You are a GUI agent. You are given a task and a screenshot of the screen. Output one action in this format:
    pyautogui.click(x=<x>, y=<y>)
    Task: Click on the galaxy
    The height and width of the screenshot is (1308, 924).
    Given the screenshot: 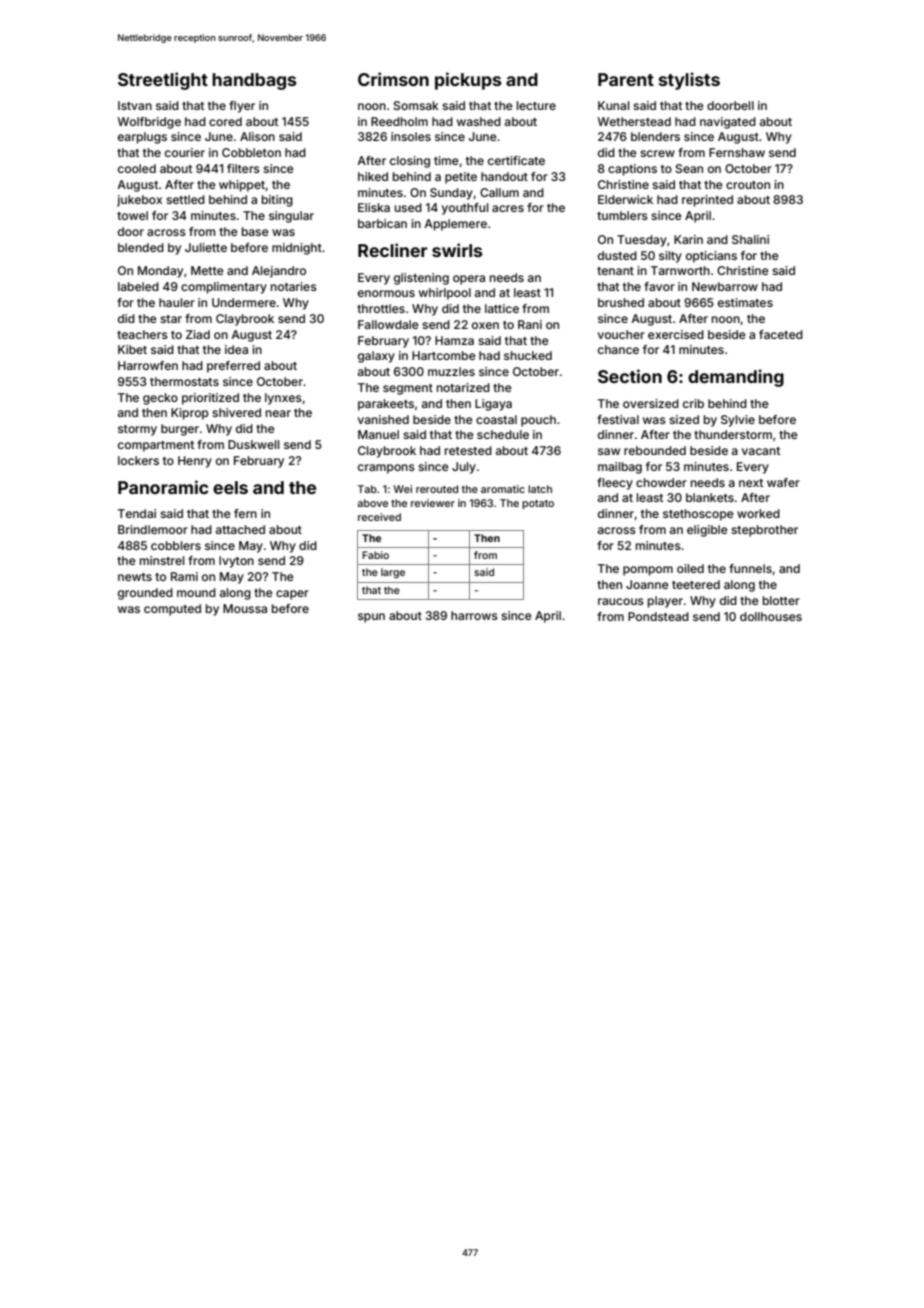 What is the action you would take?
    pyautogui.click(x=376, y=357)
